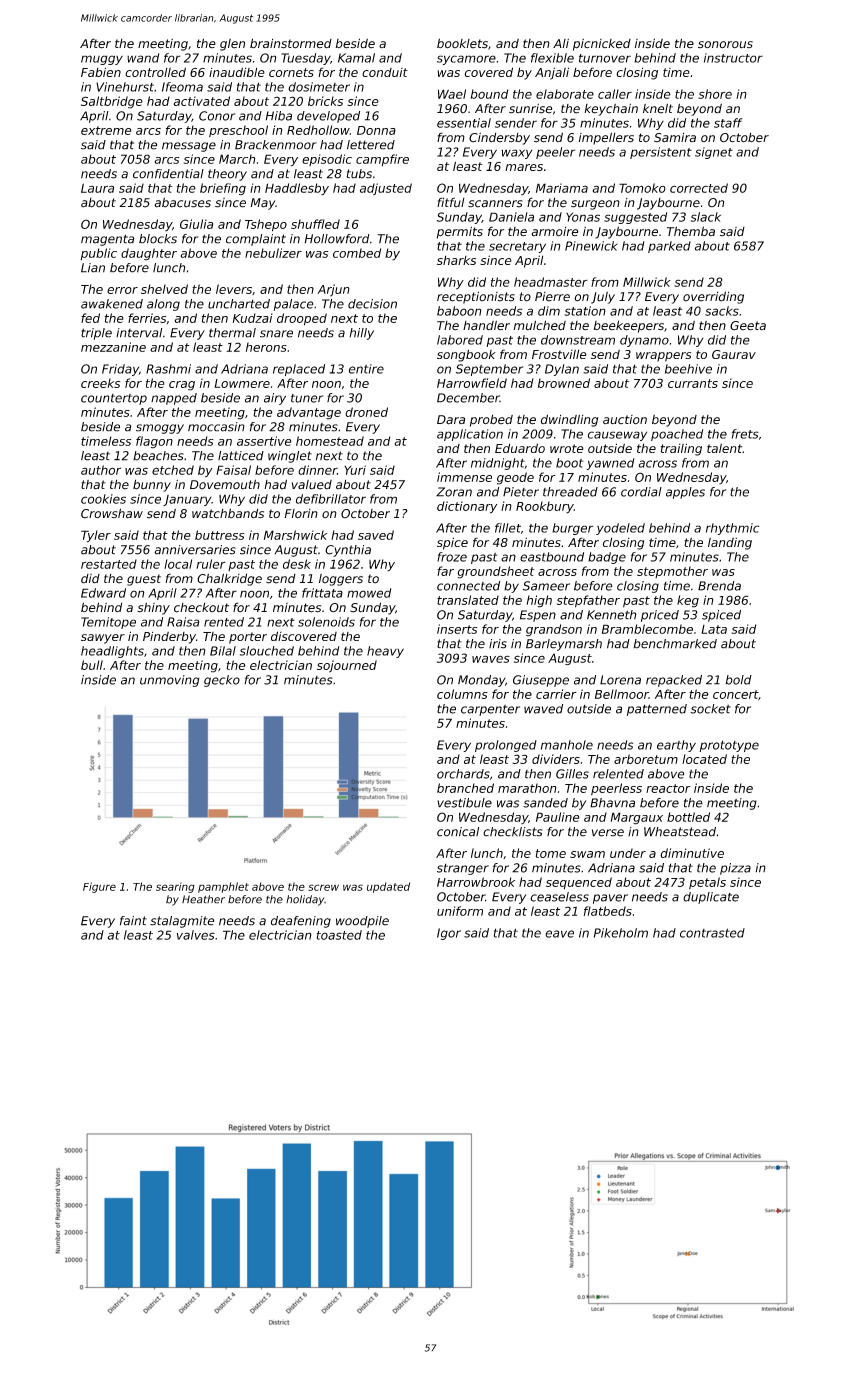 The image size is (849, 1400). I want to click on currants, so click(693, 383).
